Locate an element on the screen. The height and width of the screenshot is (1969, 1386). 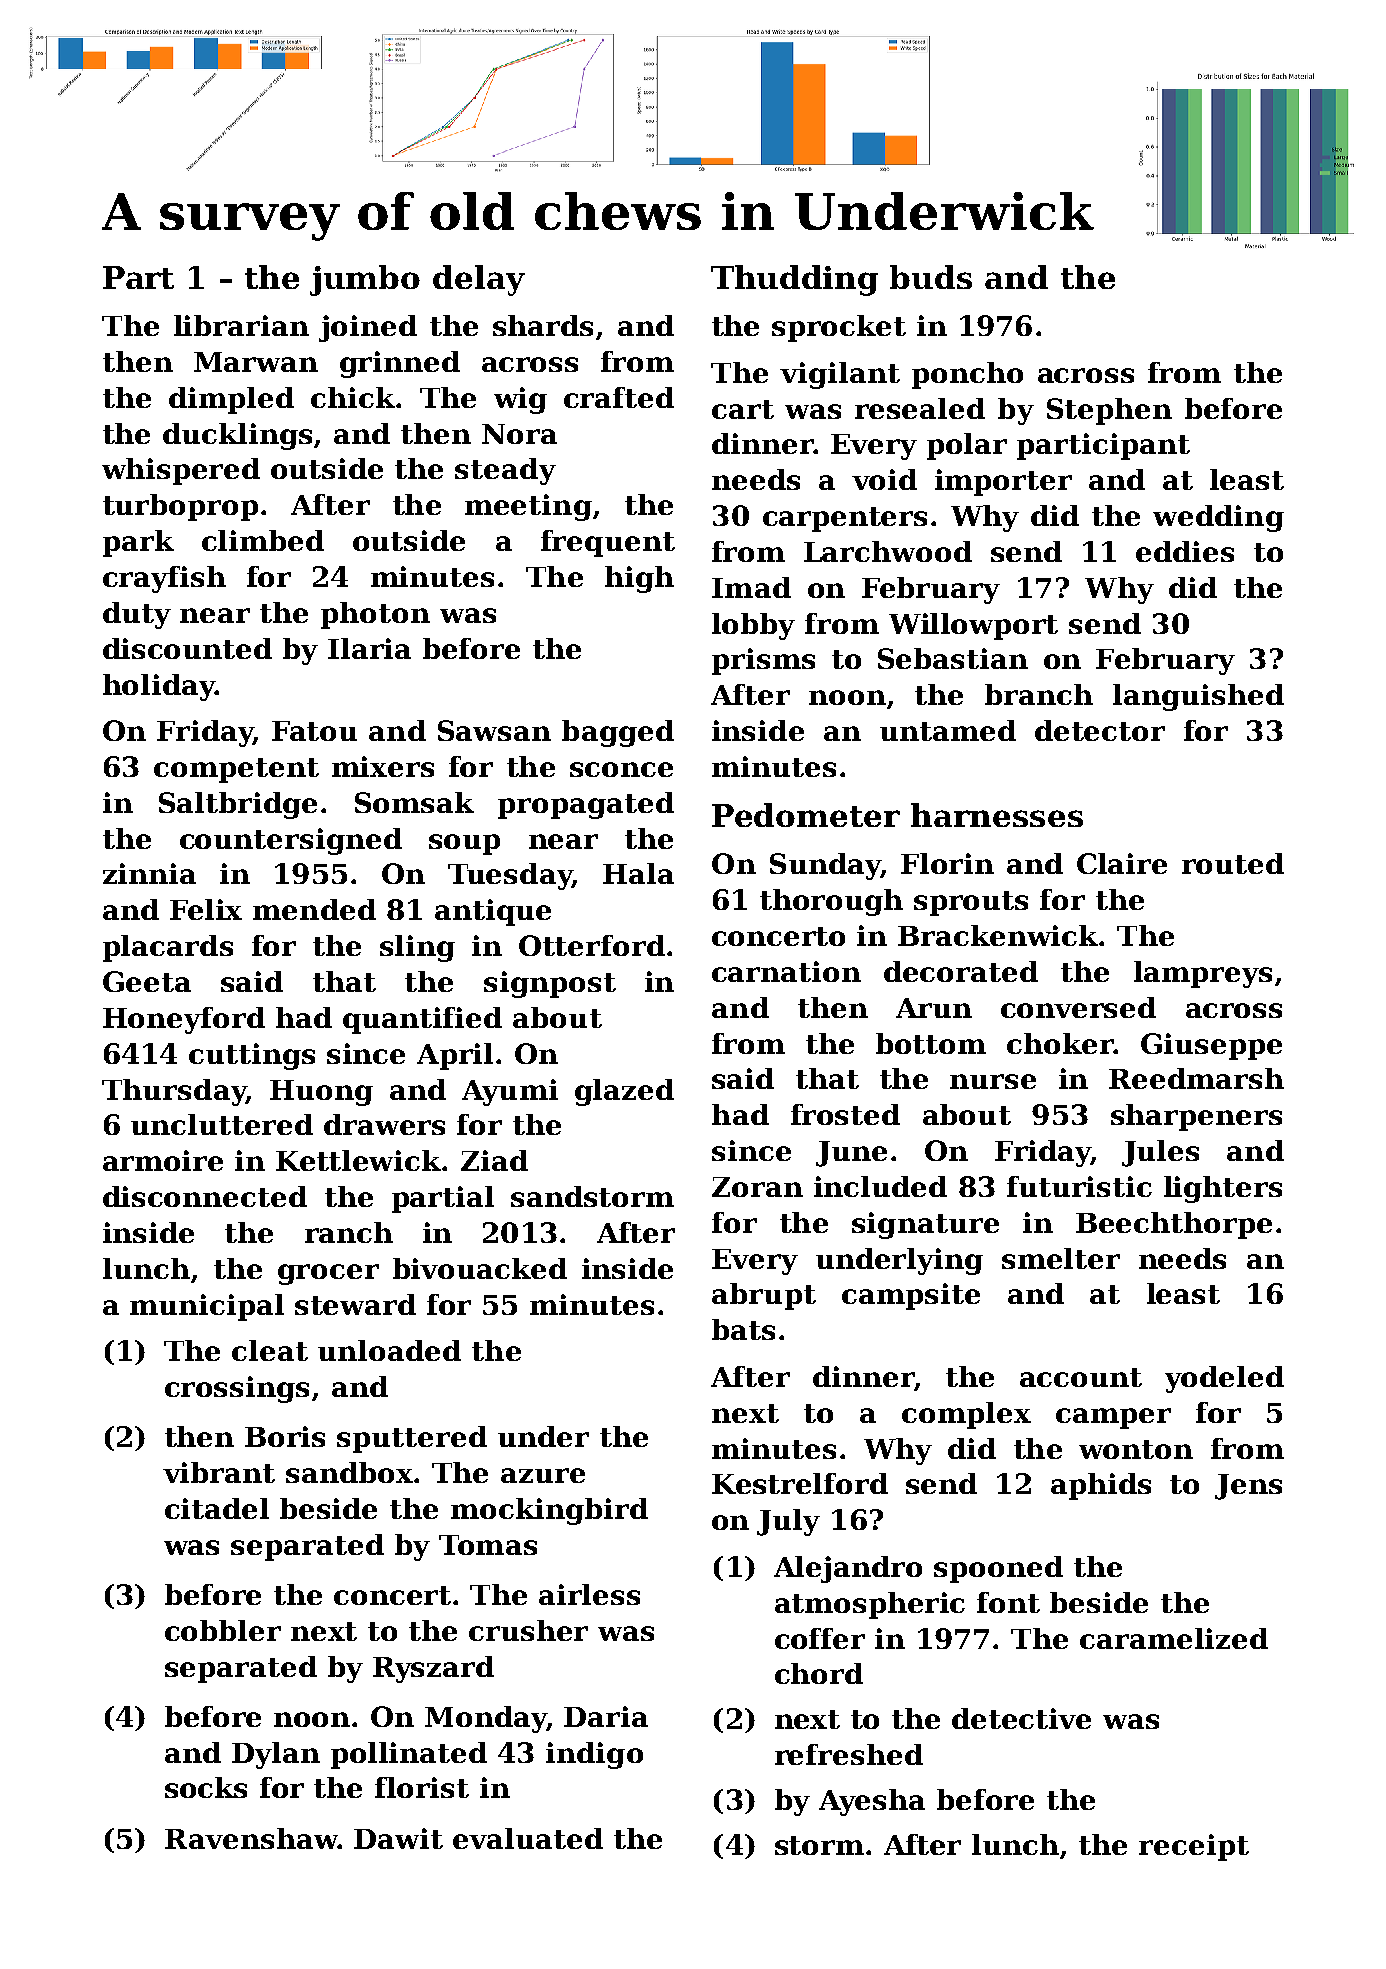
delay is located at coordinates (479, 280).
